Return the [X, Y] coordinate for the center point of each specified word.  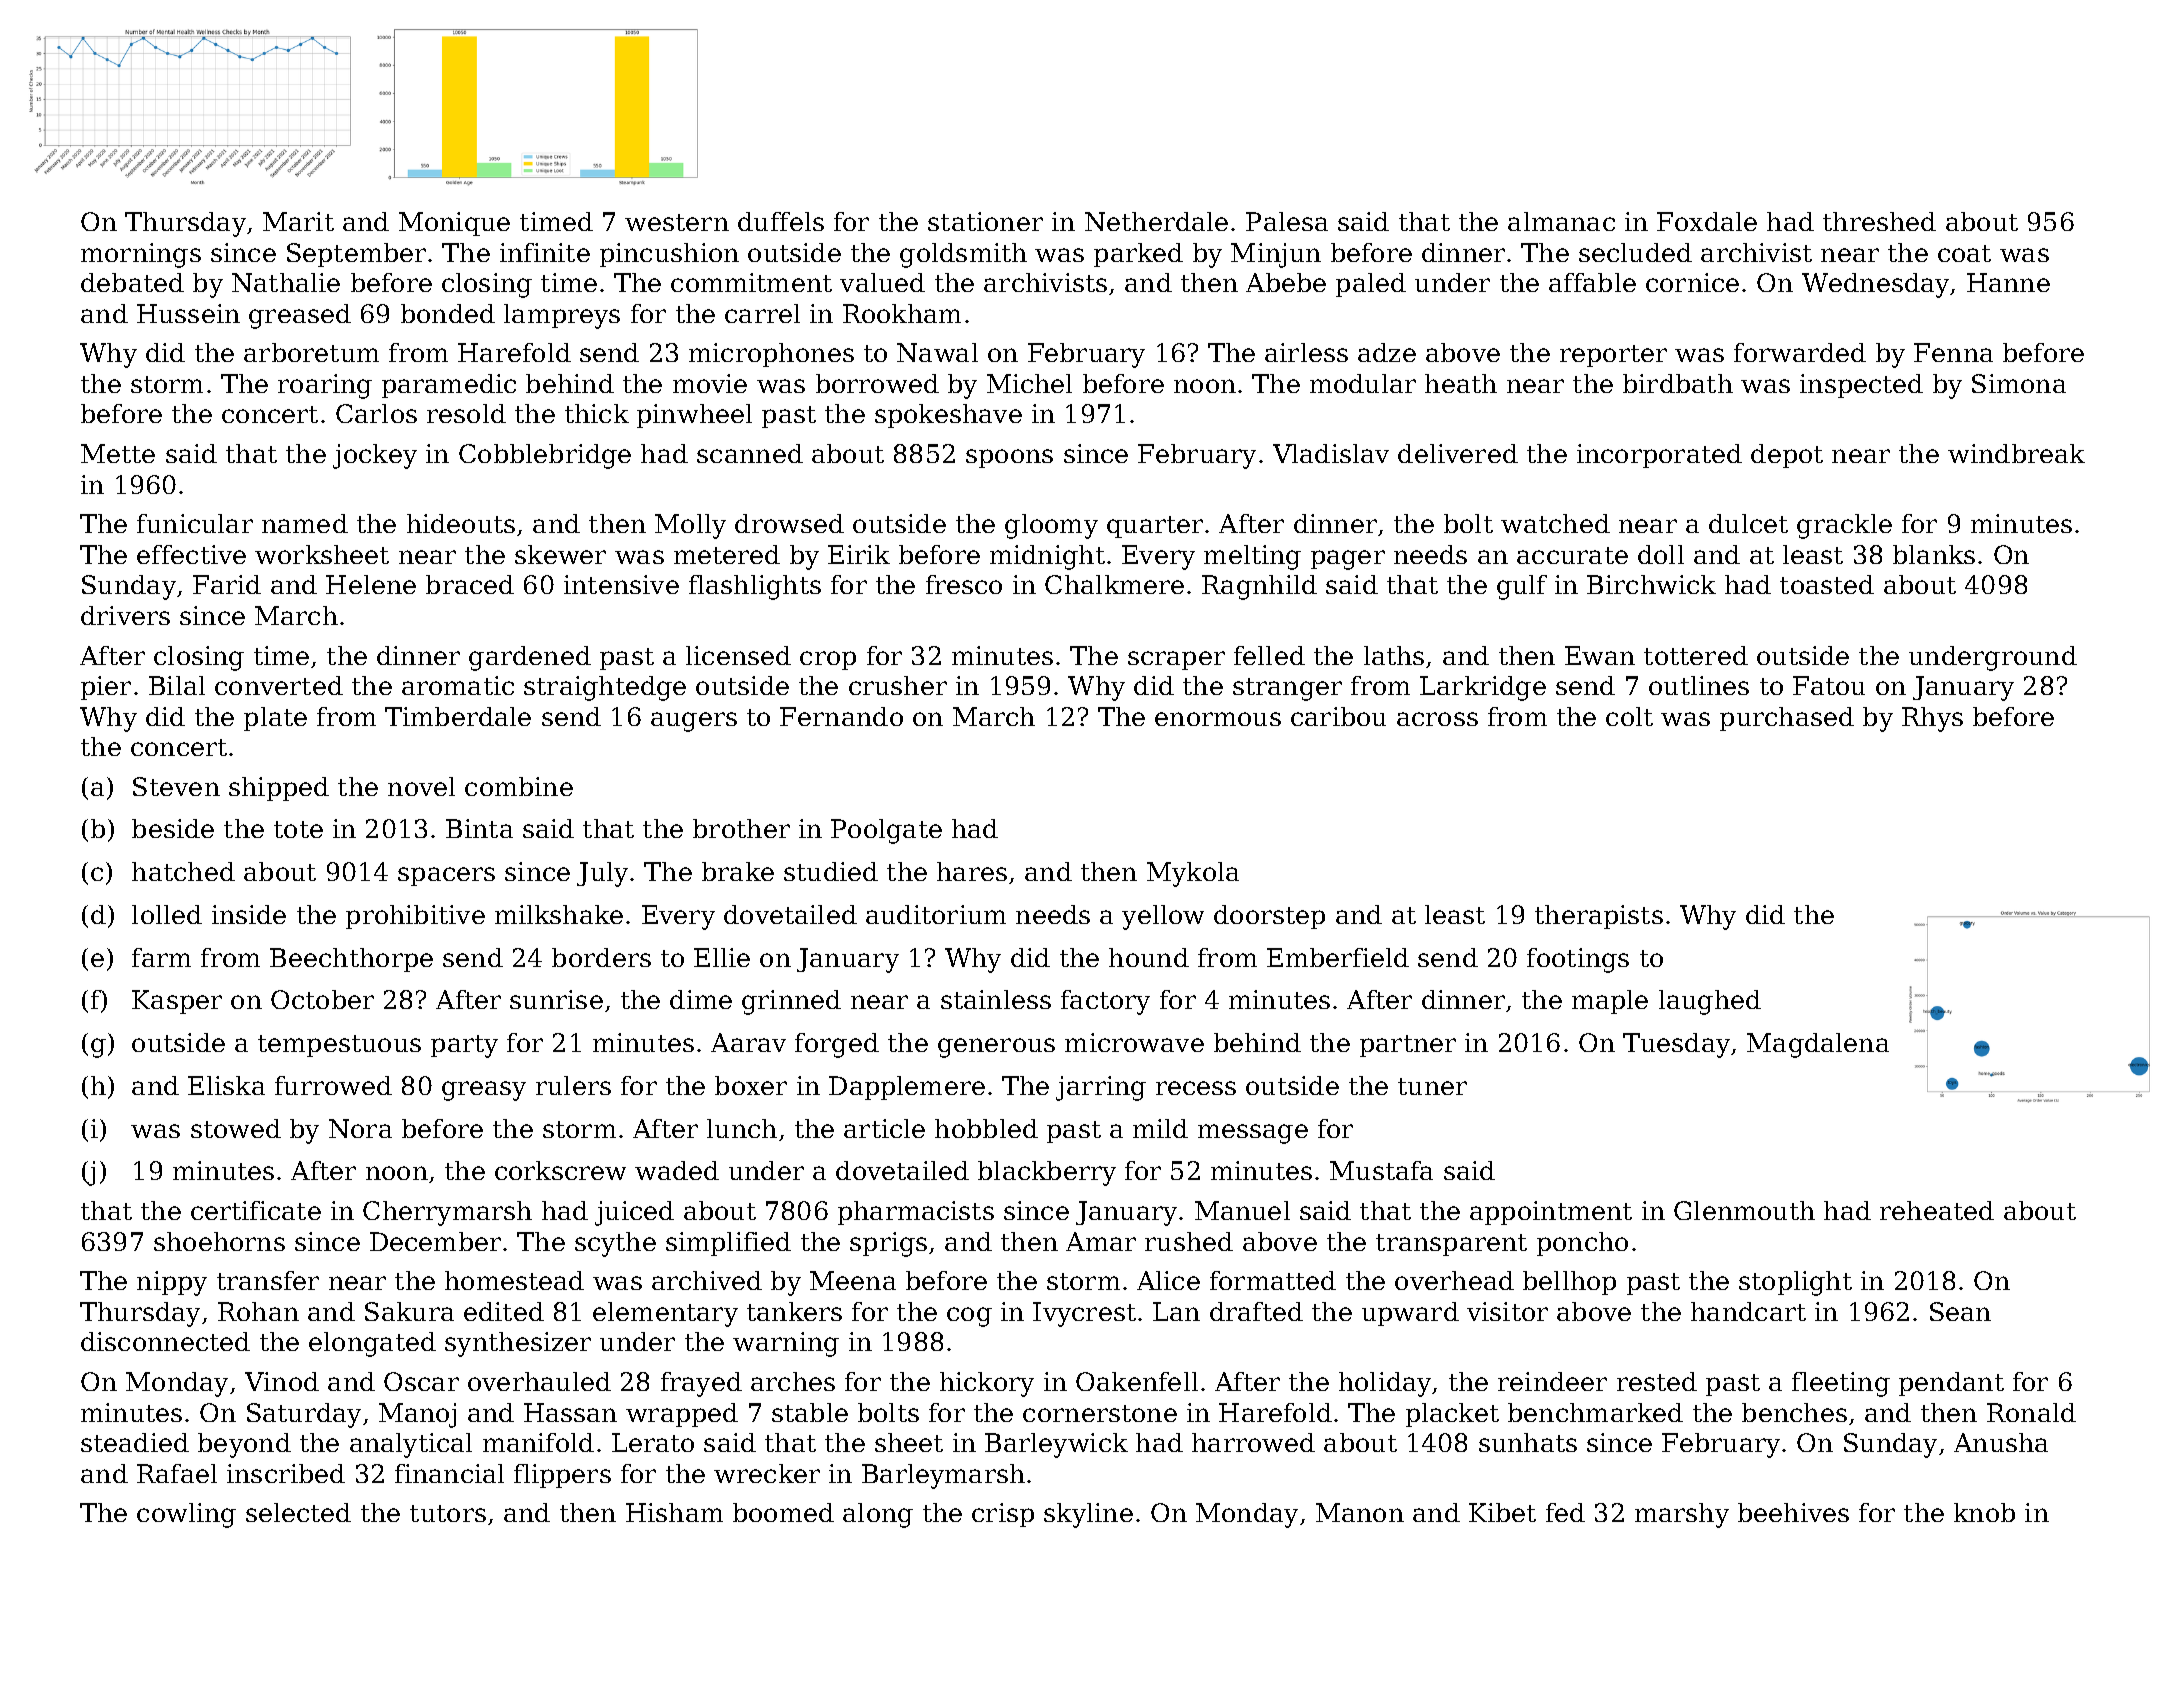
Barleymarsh [943, 1476]
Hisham [674, 1512]
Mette [118, 453]
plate [275, 719]
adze [1387, 352]
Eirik [859, 554]
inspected [1861, 386]
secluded [1635, 252]
